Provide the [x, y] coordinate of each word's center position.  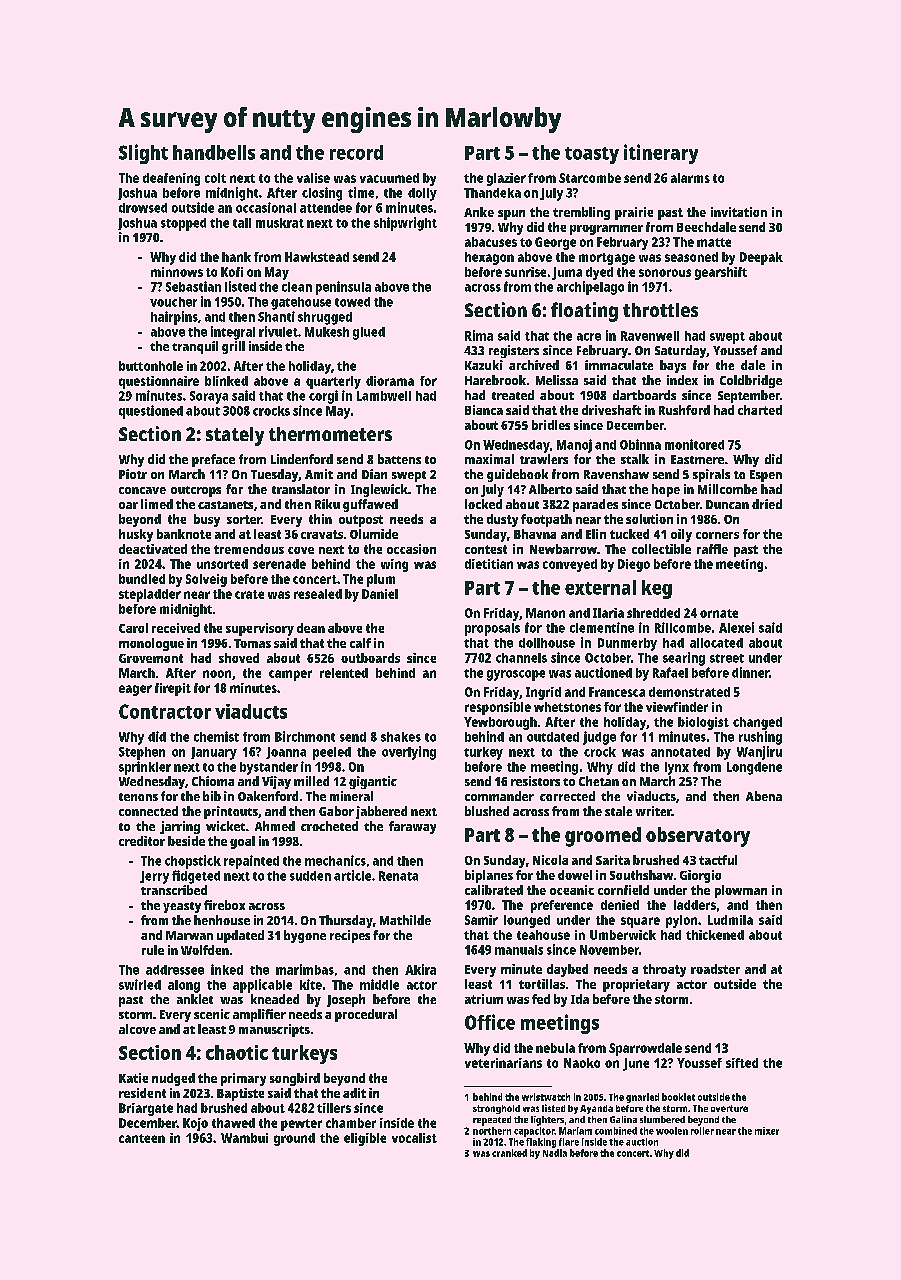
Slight [143, 154]
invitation [739, 212]
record [356, 152]
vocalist [414, 1138]
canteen [142, 1138]
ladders [695, 905]
